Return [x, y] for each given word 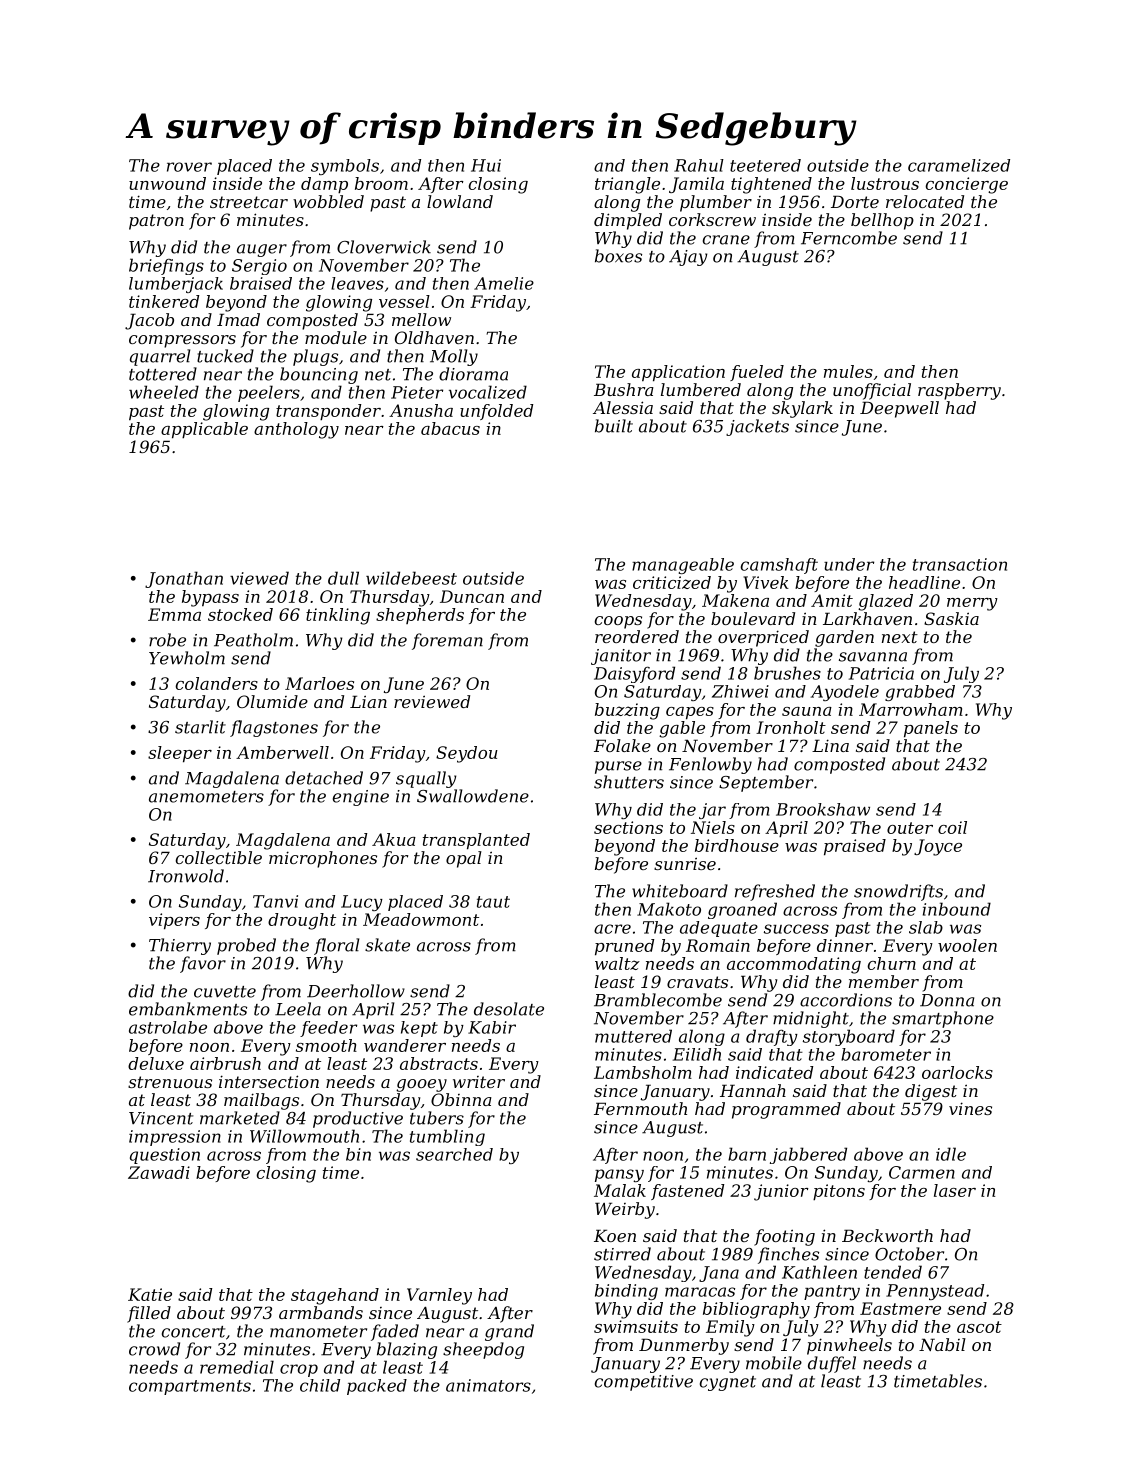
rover [189, 167]
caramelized [959, 165]
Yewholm [187, 658]
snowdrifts [898, 892]
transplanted [476, 841]
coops [618, 622]
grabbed [920, 693]
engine [361, 798]
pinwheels [849, 1346]
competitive [644, 1383]
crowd [154, 1349]
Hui [486, 165]
